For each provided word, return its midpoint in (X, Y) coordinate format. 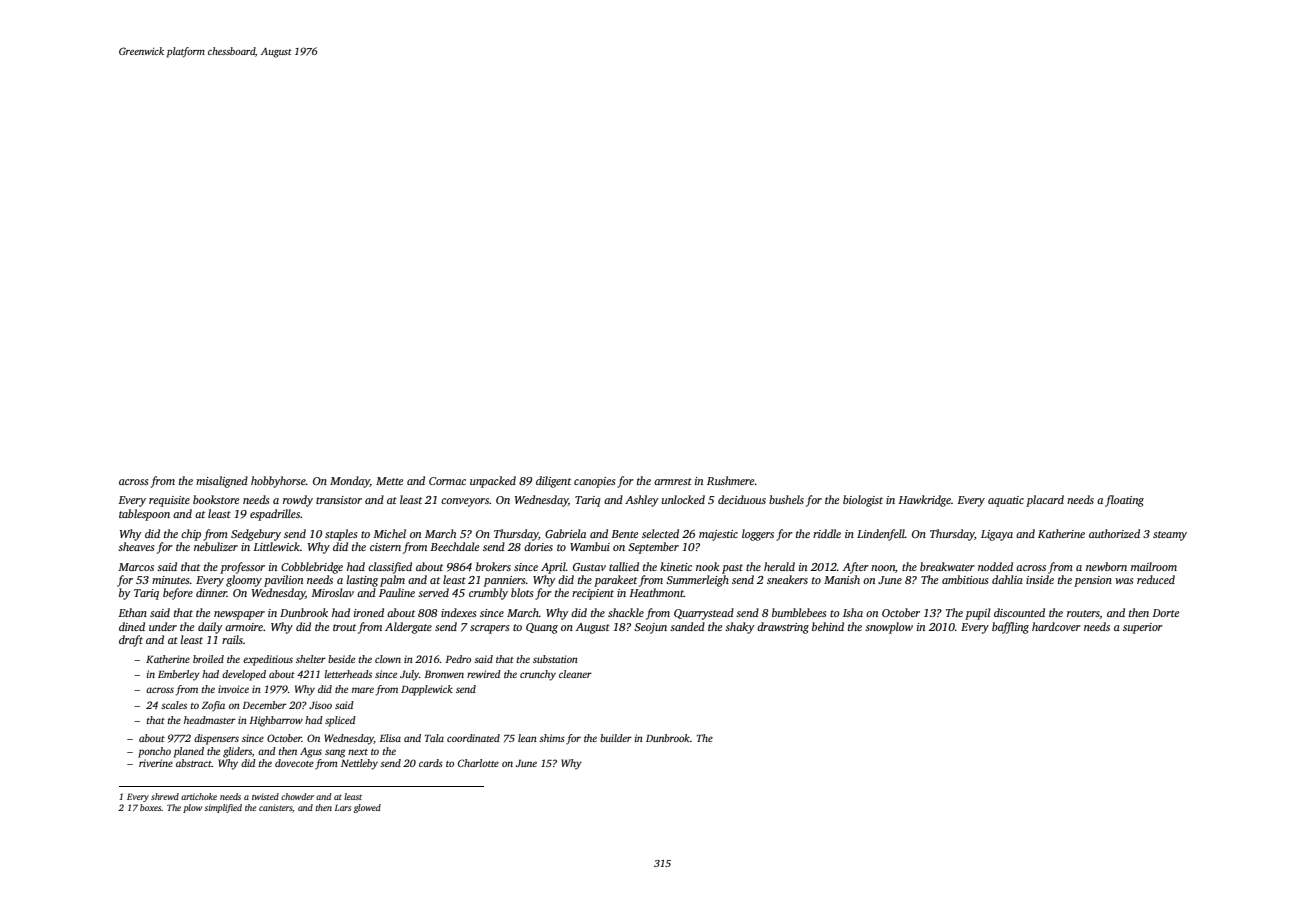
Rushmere (730, 480)
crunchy (538, 675)
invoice (233, 689)
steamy (1170, 536)
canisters (275, 807)
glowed (367, 808)
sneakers (787, 579)
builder (616, 738)
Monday (350, 482)
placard (1045, 501)
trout (344, 627)
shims (552, 738)
